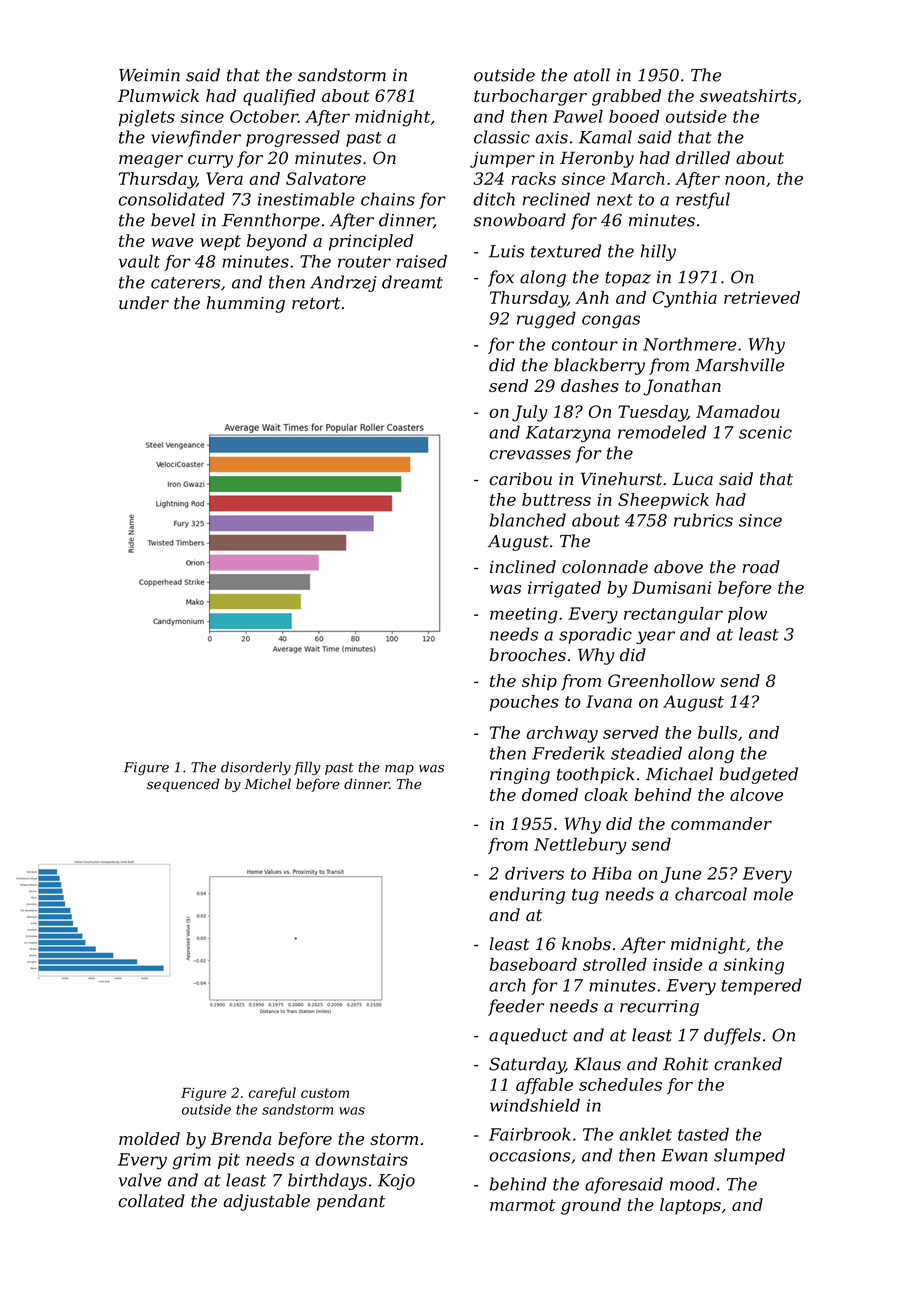 Image resolution: width=924 pixels, height=1308 pixels. Describe the element at coordinates (745, 180) in the screenshot. I see `noon` at that location.
